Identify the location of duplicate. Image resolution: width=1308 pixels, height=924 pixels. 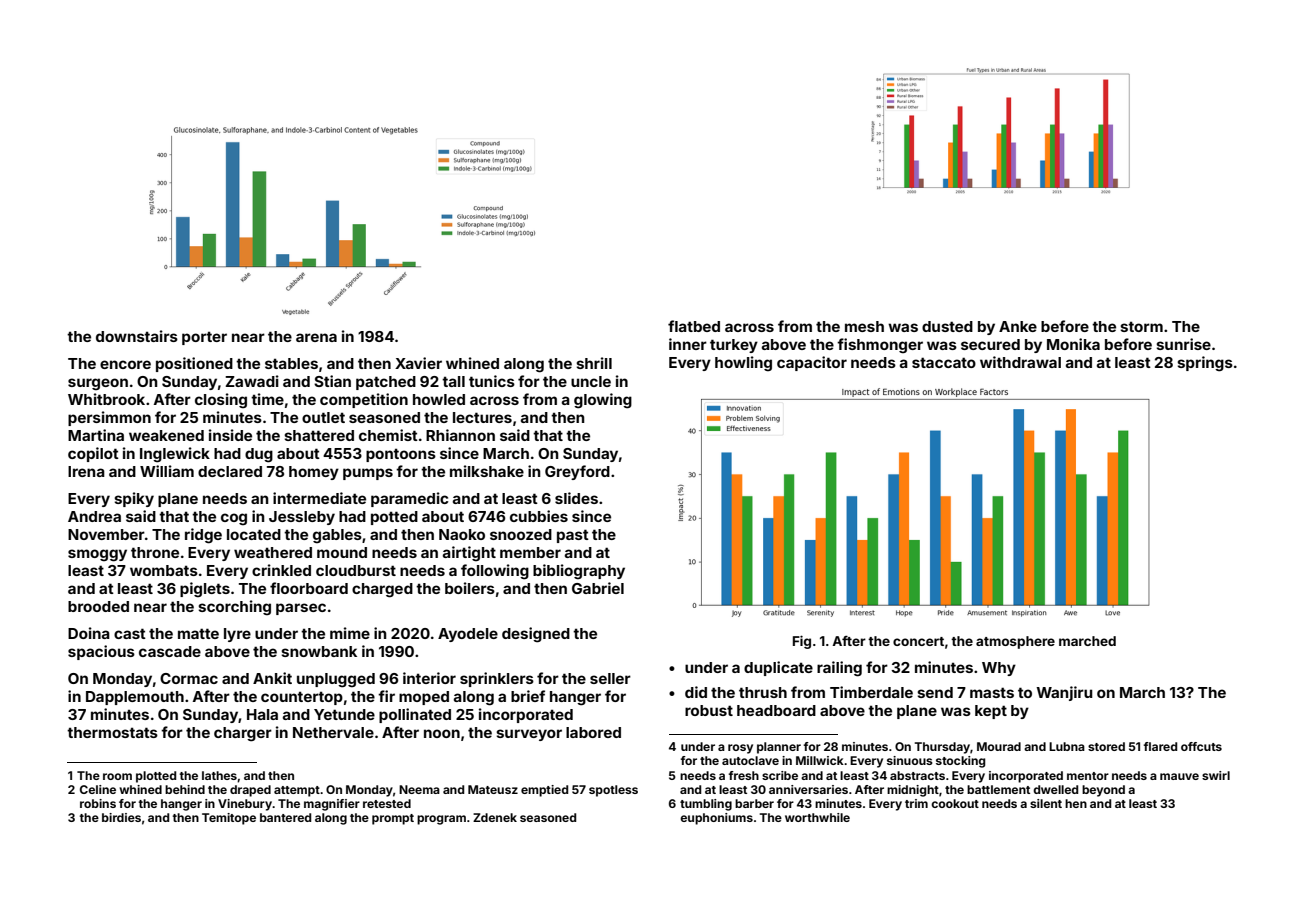
(778, 668).
